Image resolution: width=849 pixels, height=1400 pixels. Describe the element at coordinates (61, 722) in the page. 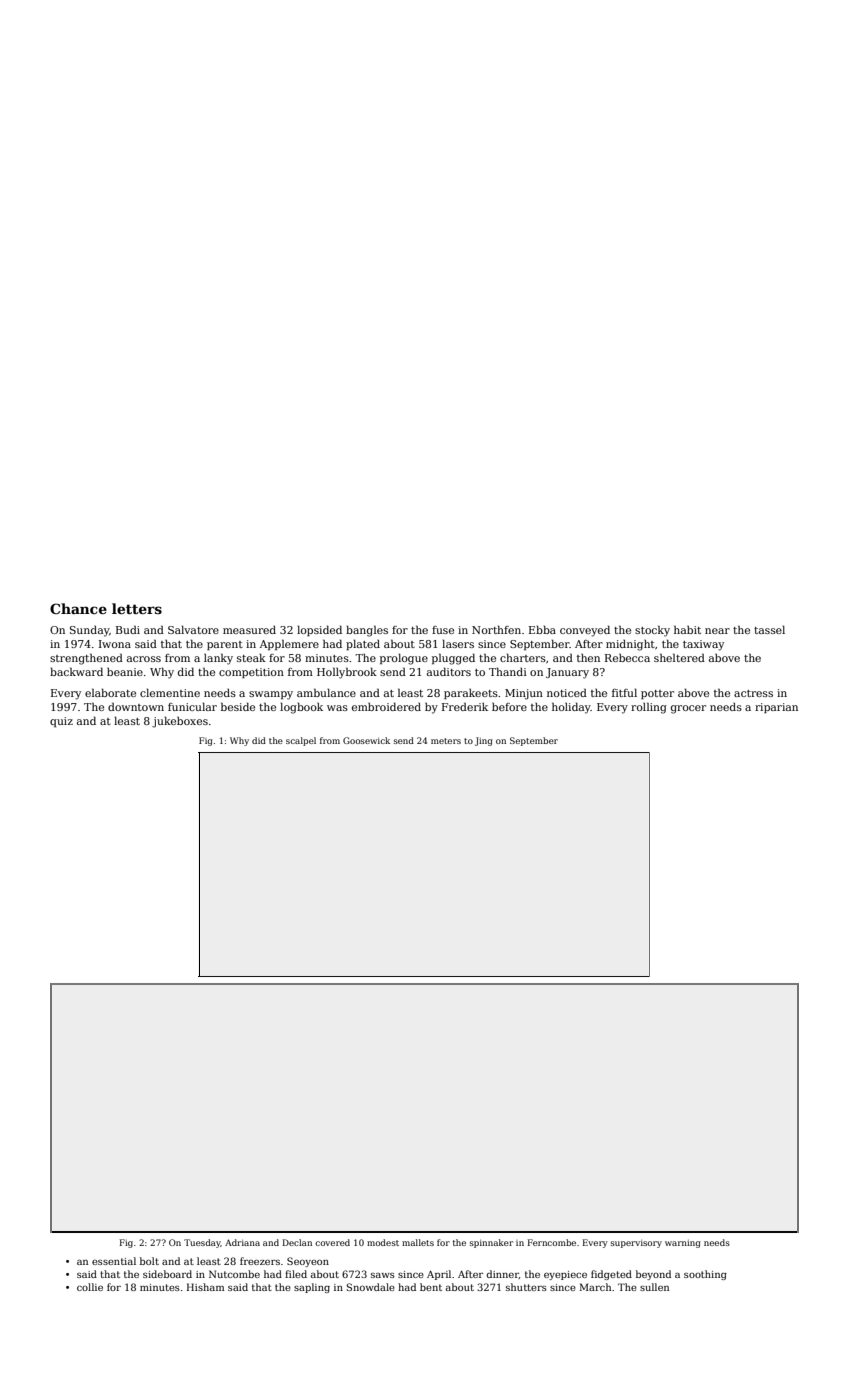

I see `quiz` at that location.
